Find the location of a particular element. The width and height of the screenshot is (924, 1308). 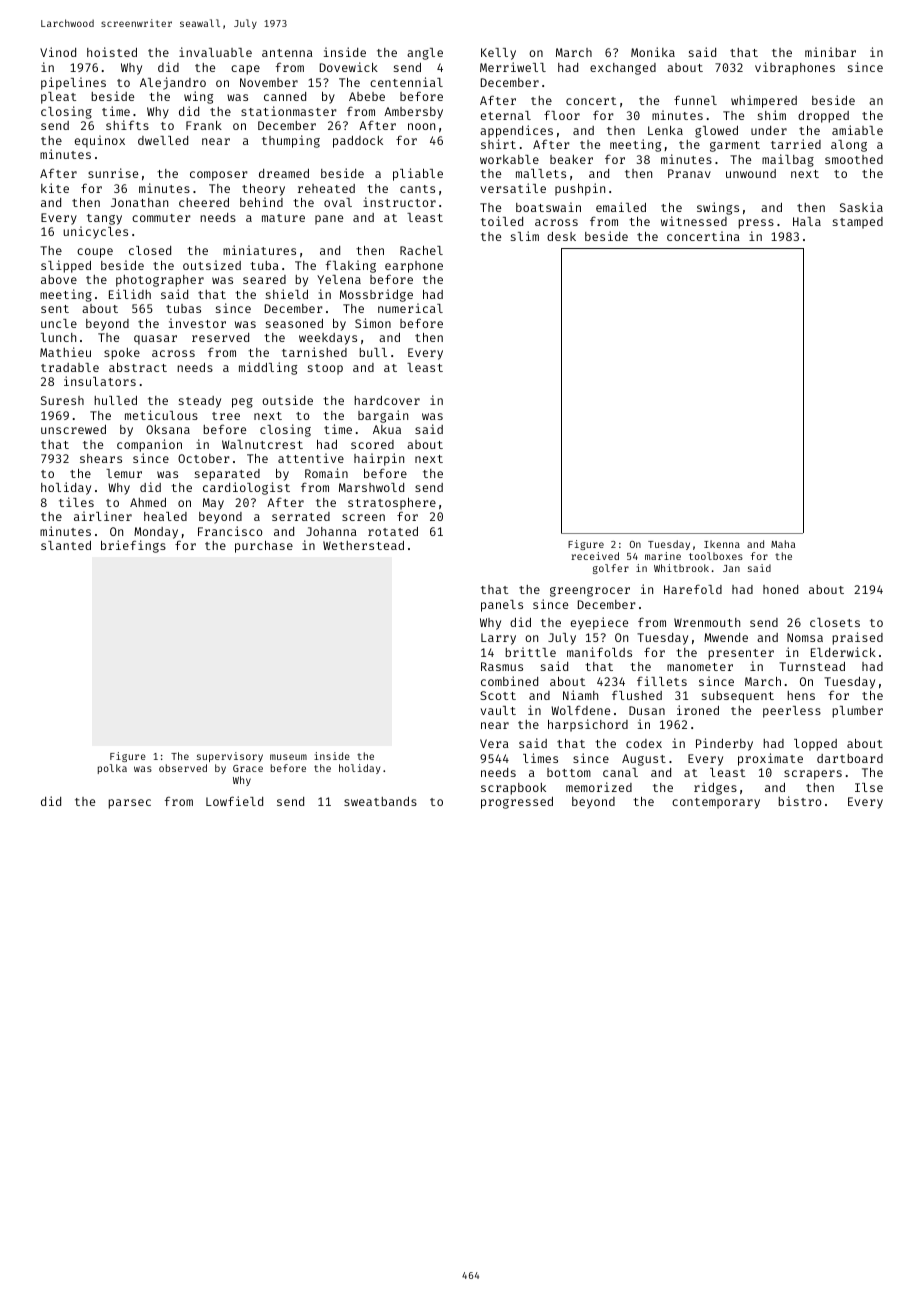

briefings is located at coordinates (133, 546).
